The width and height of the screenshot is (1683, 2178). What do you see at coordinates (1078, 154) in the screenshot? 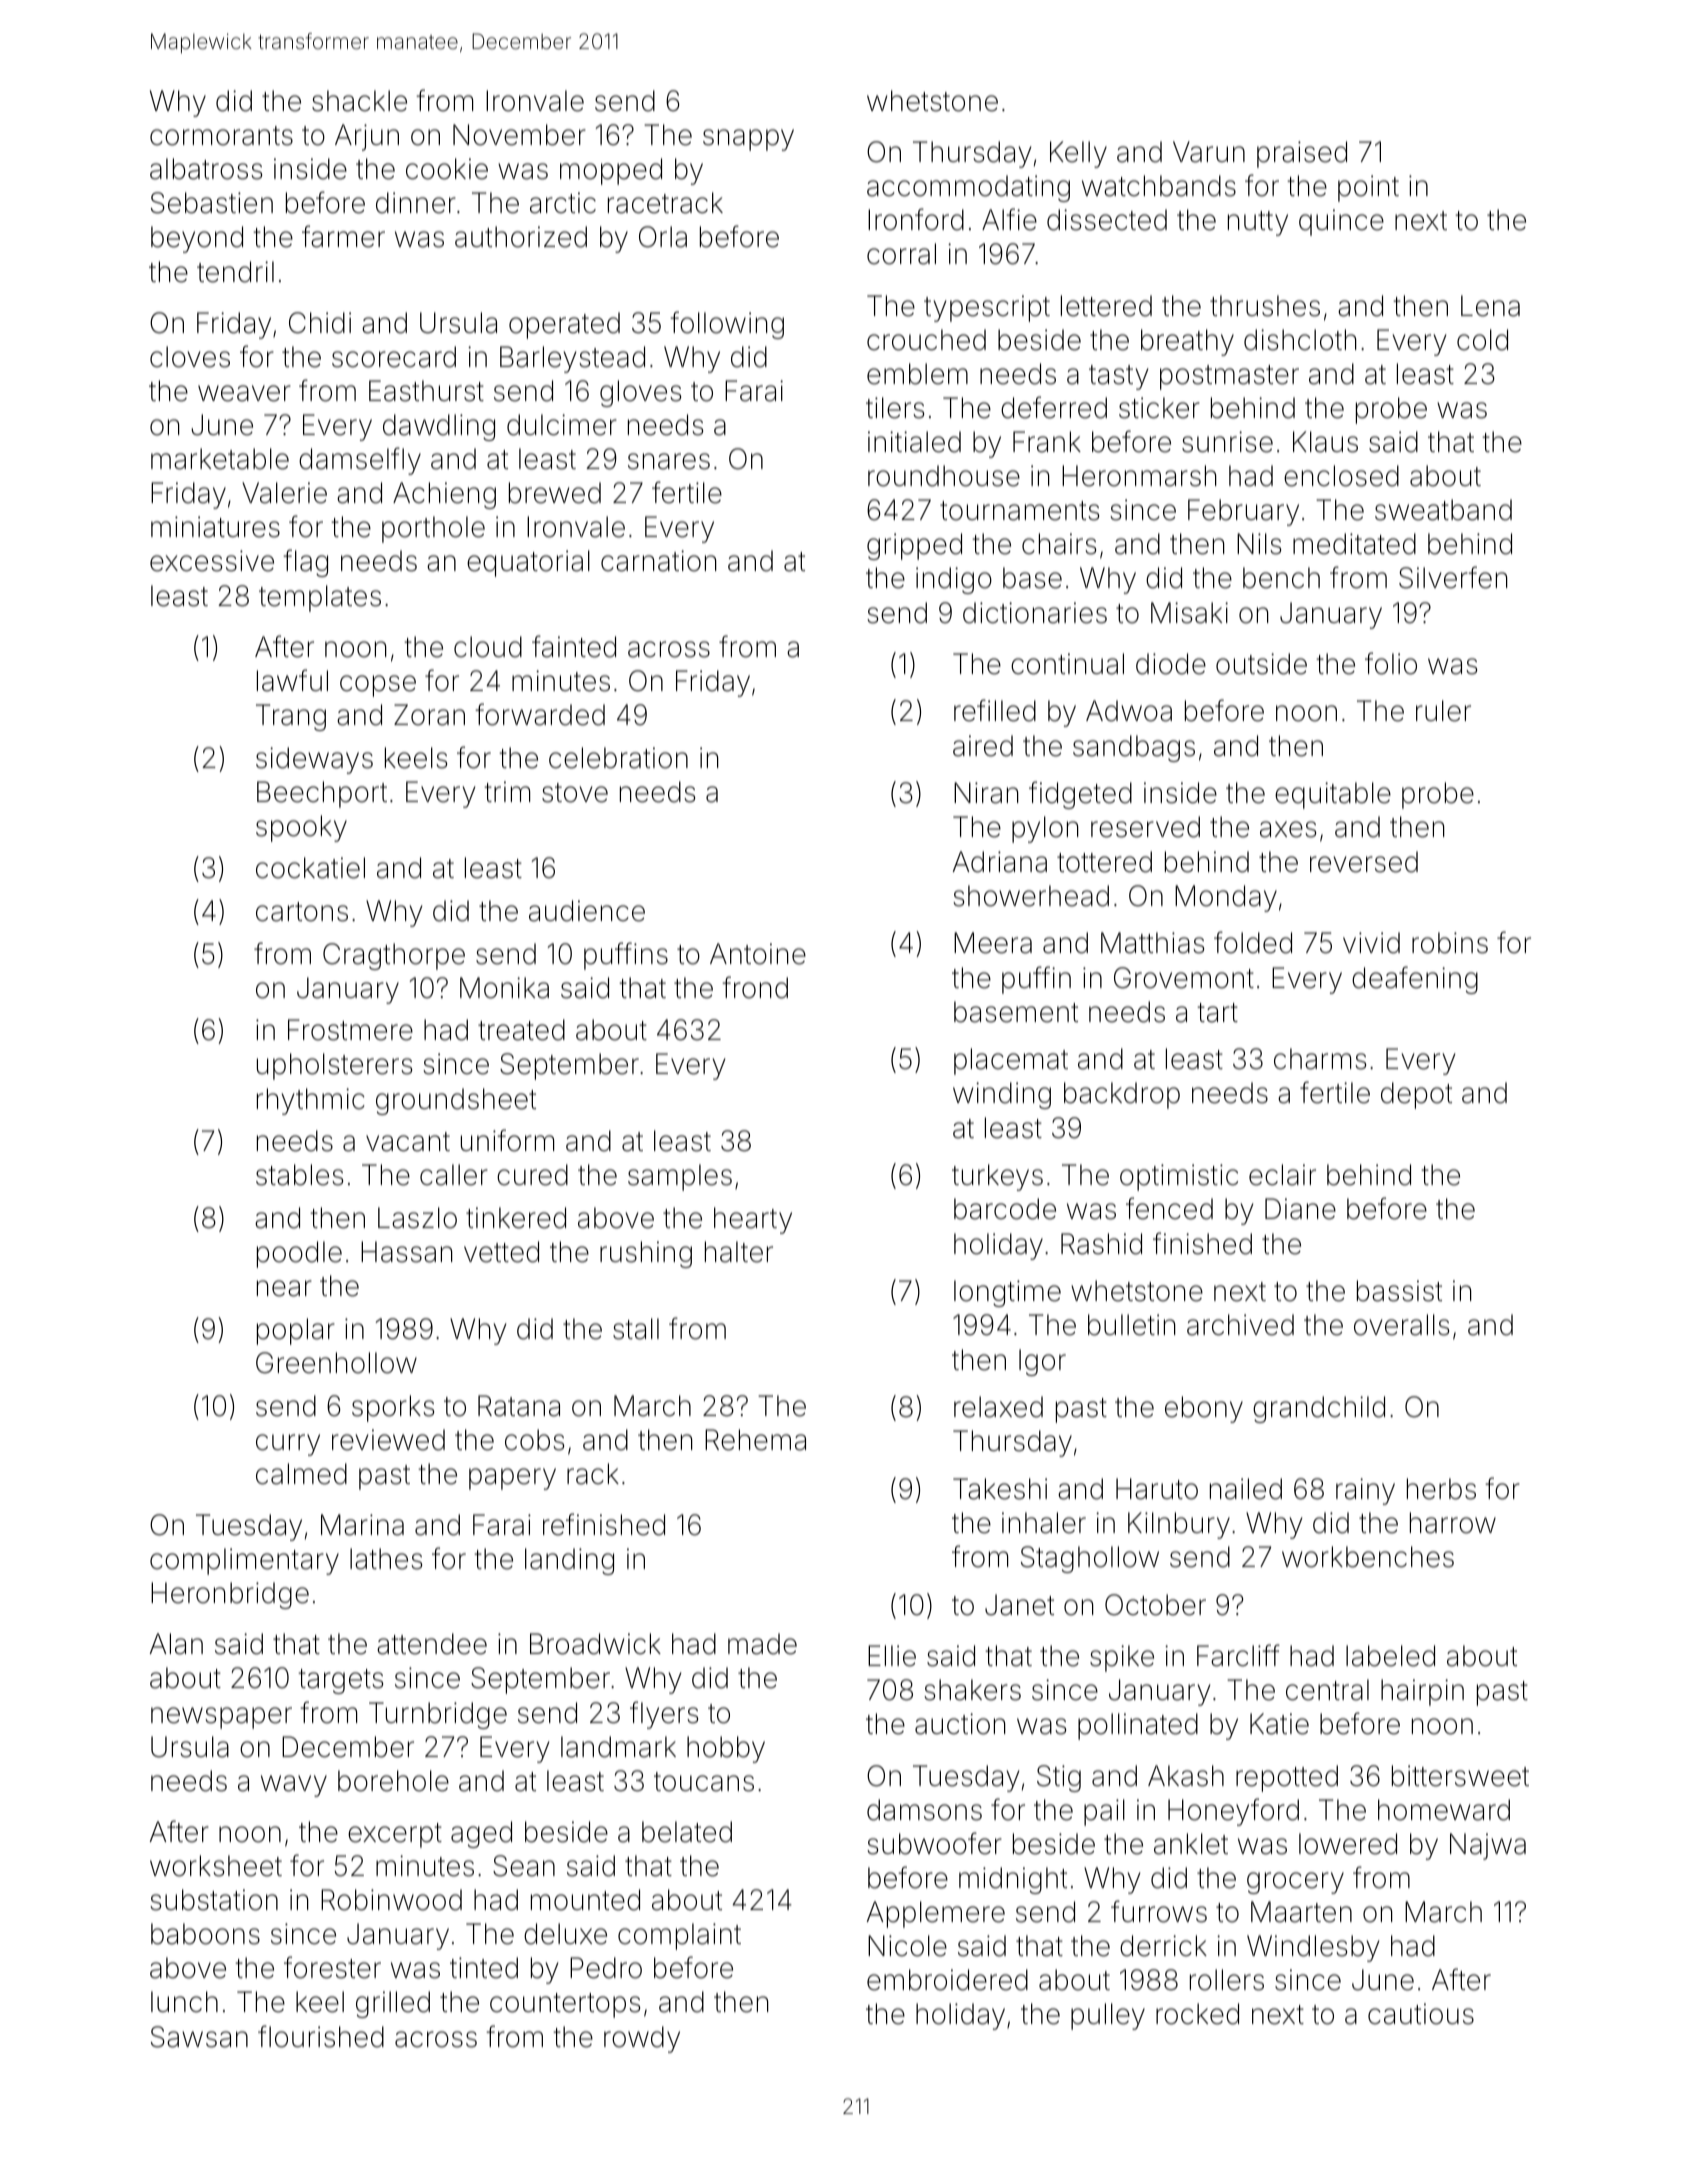
I see `Kelly` at bounding box center [1078, 154].
